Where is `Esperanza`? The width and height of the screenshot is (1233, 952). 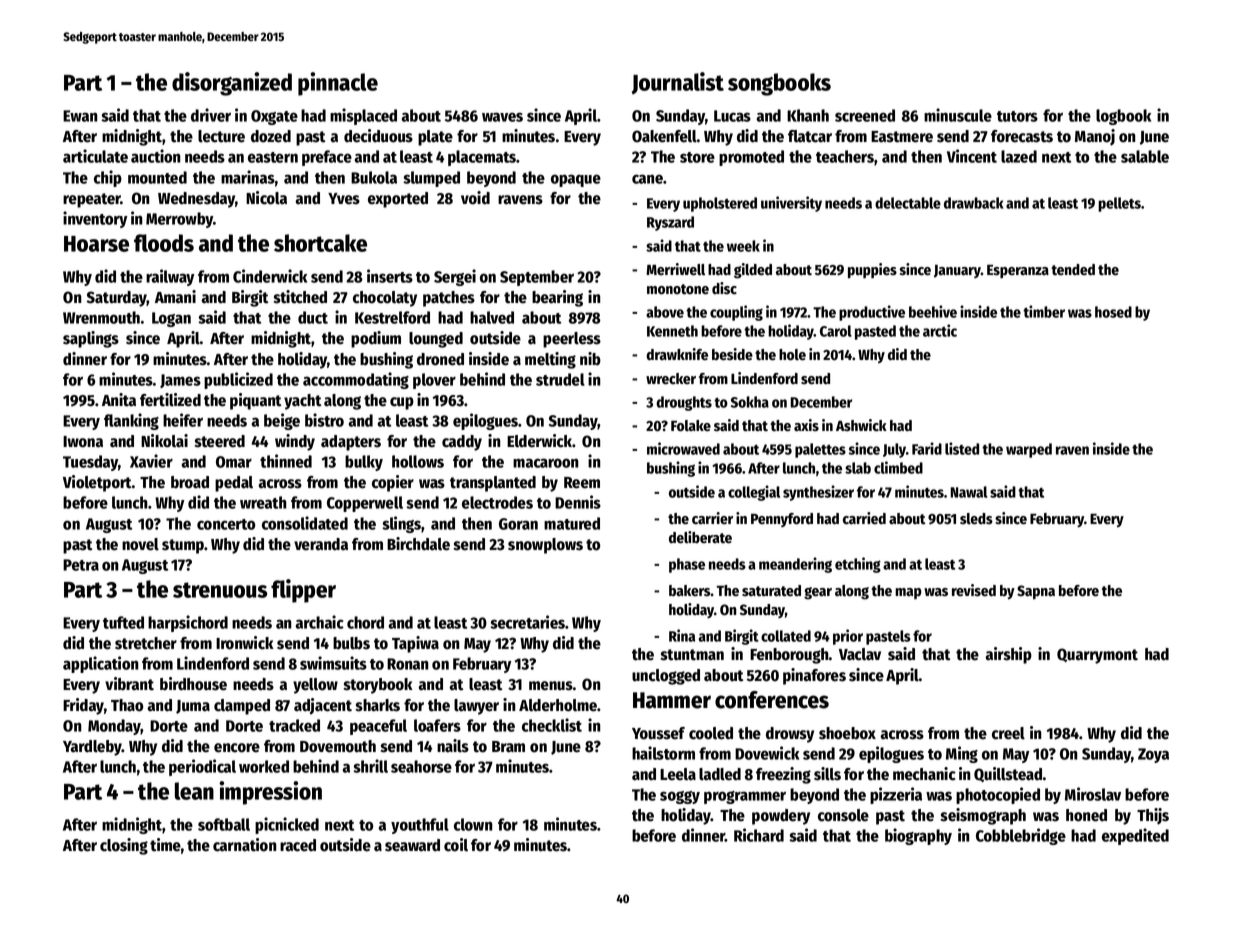
Esperanza is located at coordinates (1018, 271).
